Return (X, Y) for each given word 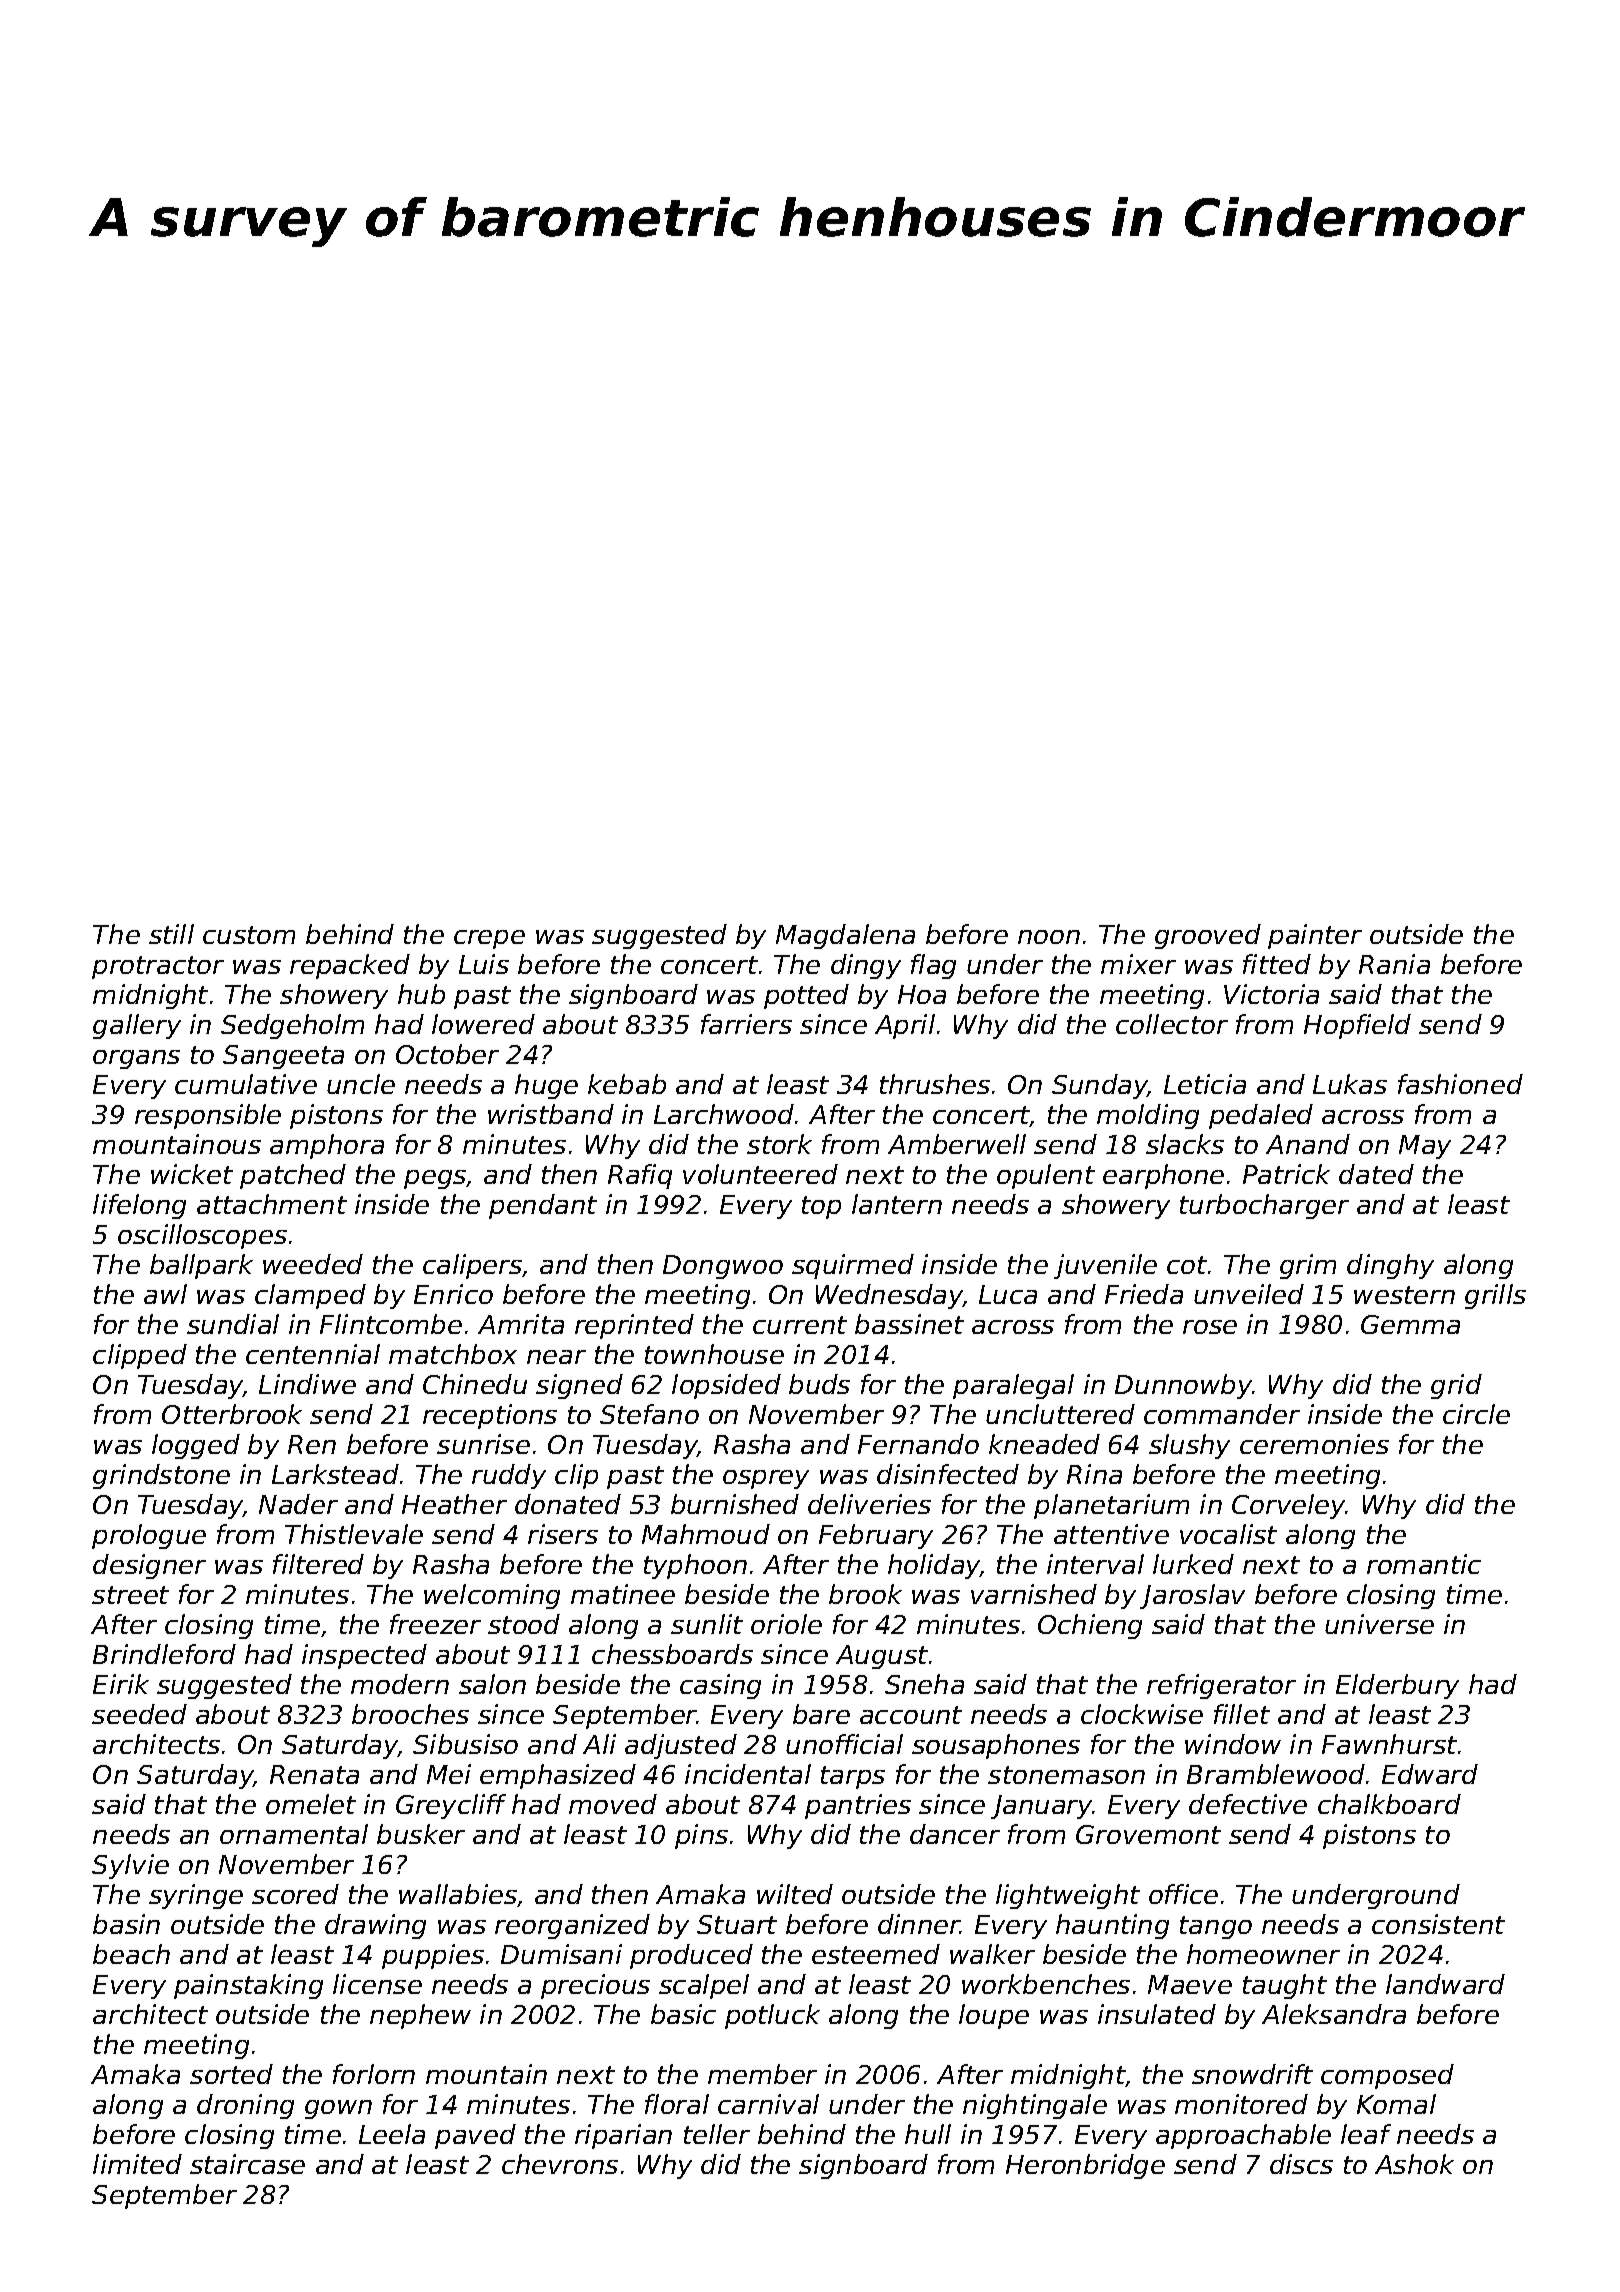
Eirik (121, 1684)
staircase (247, 2164)
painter (1315, 936)
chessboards (672, 1654)
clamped (310, 1296)
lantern (897, 1204)
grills (1495, 1296)
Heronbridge (1085, 2166)
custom (249, 935)
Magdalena (845, 936)
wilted (795, 1894)
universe (1379, 1624)
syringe (196, 1896)
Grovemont (1148, 1834)
